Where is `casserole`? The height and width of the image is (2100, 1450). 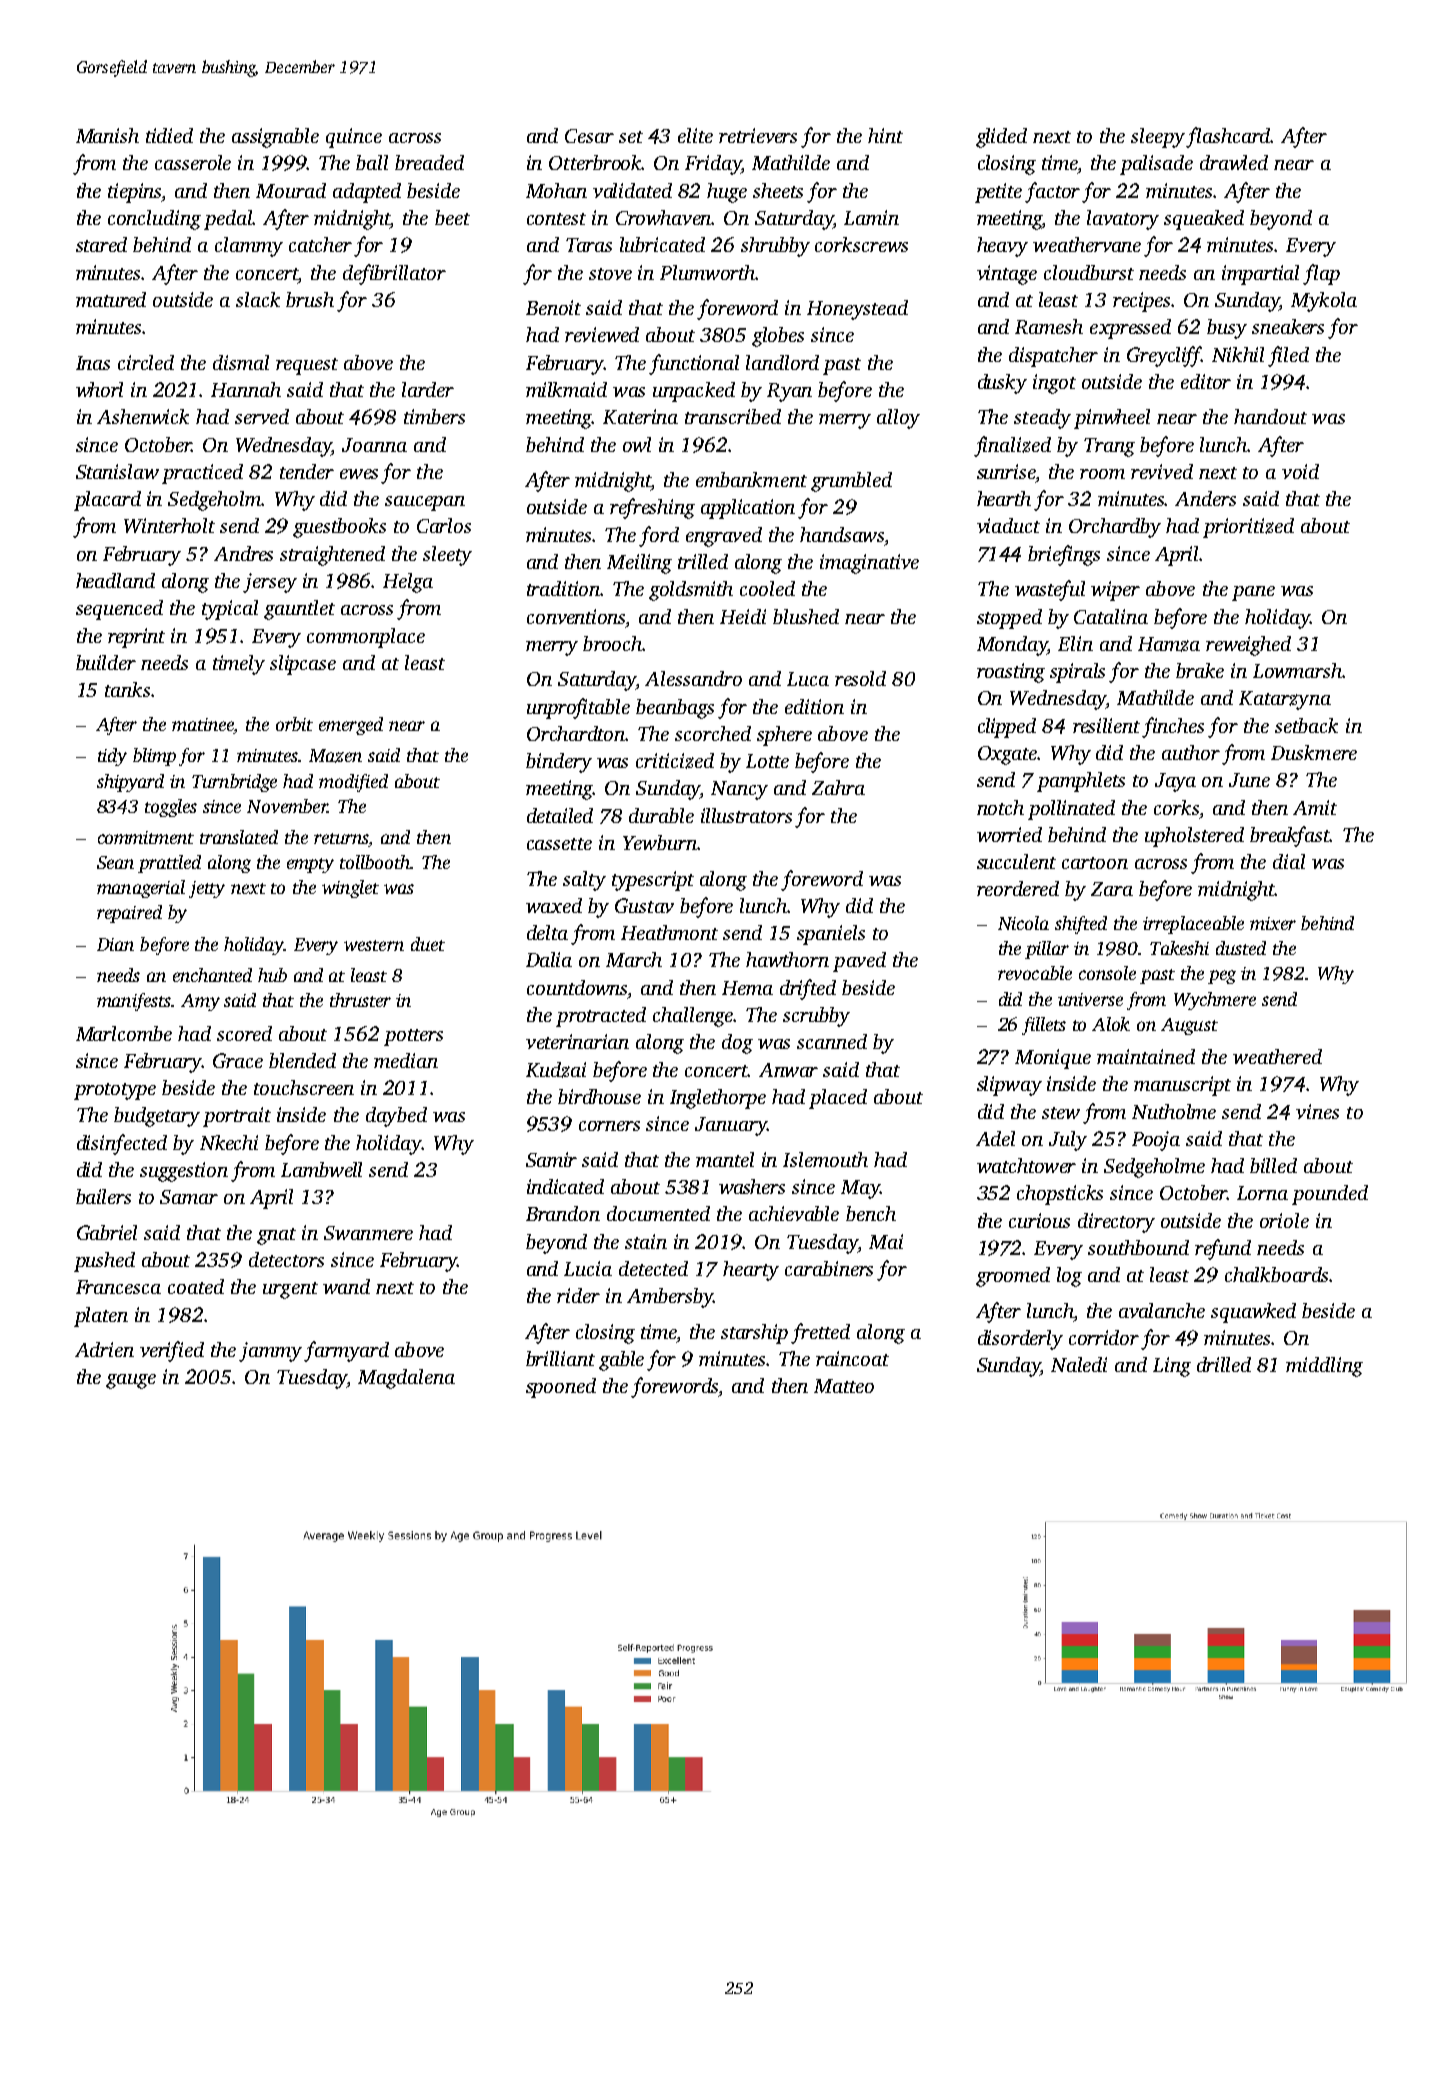 casserole is located at coordinates (193, 162).
